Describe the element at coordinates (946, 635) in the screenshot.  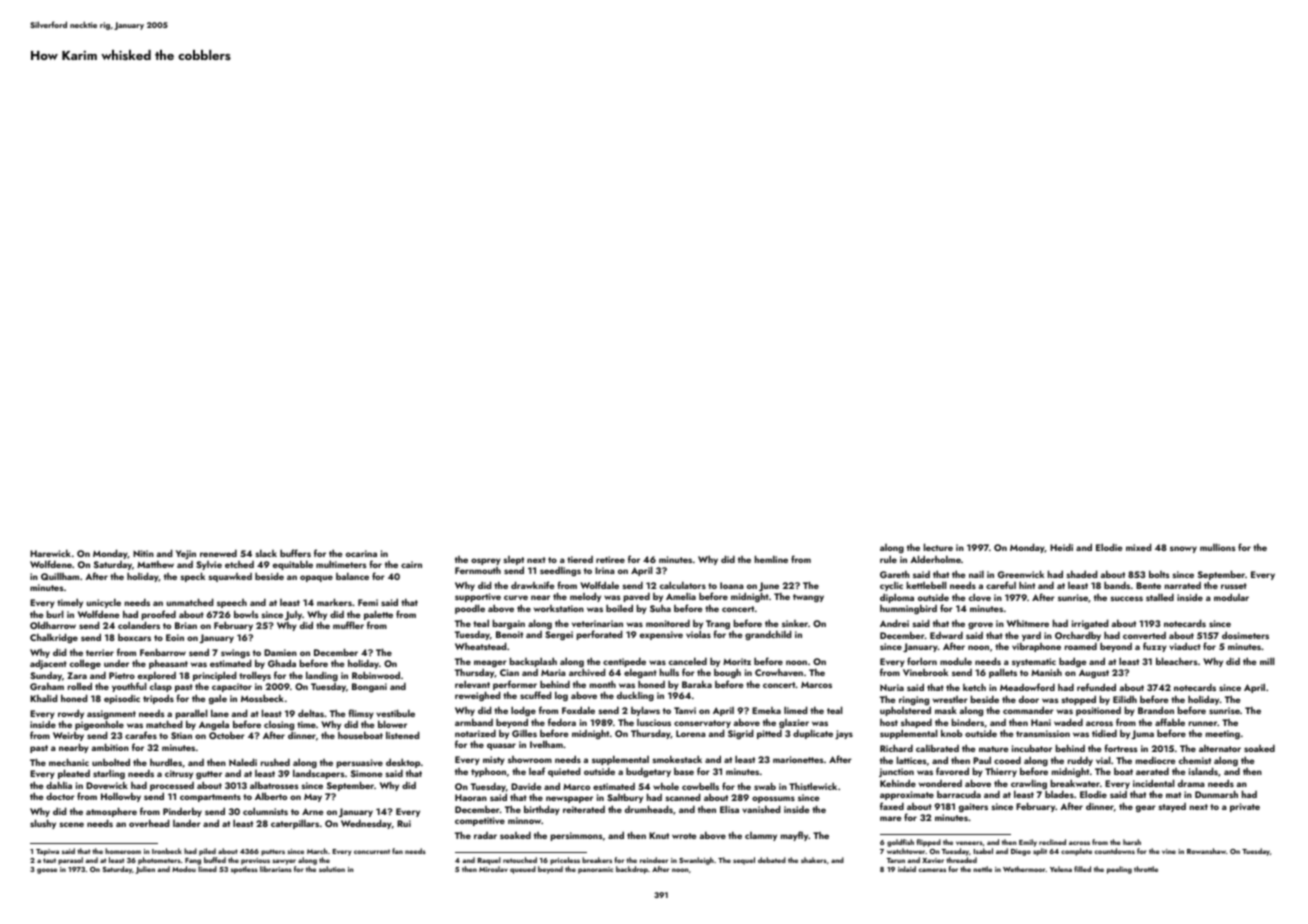
I see `Edward` at that location.
